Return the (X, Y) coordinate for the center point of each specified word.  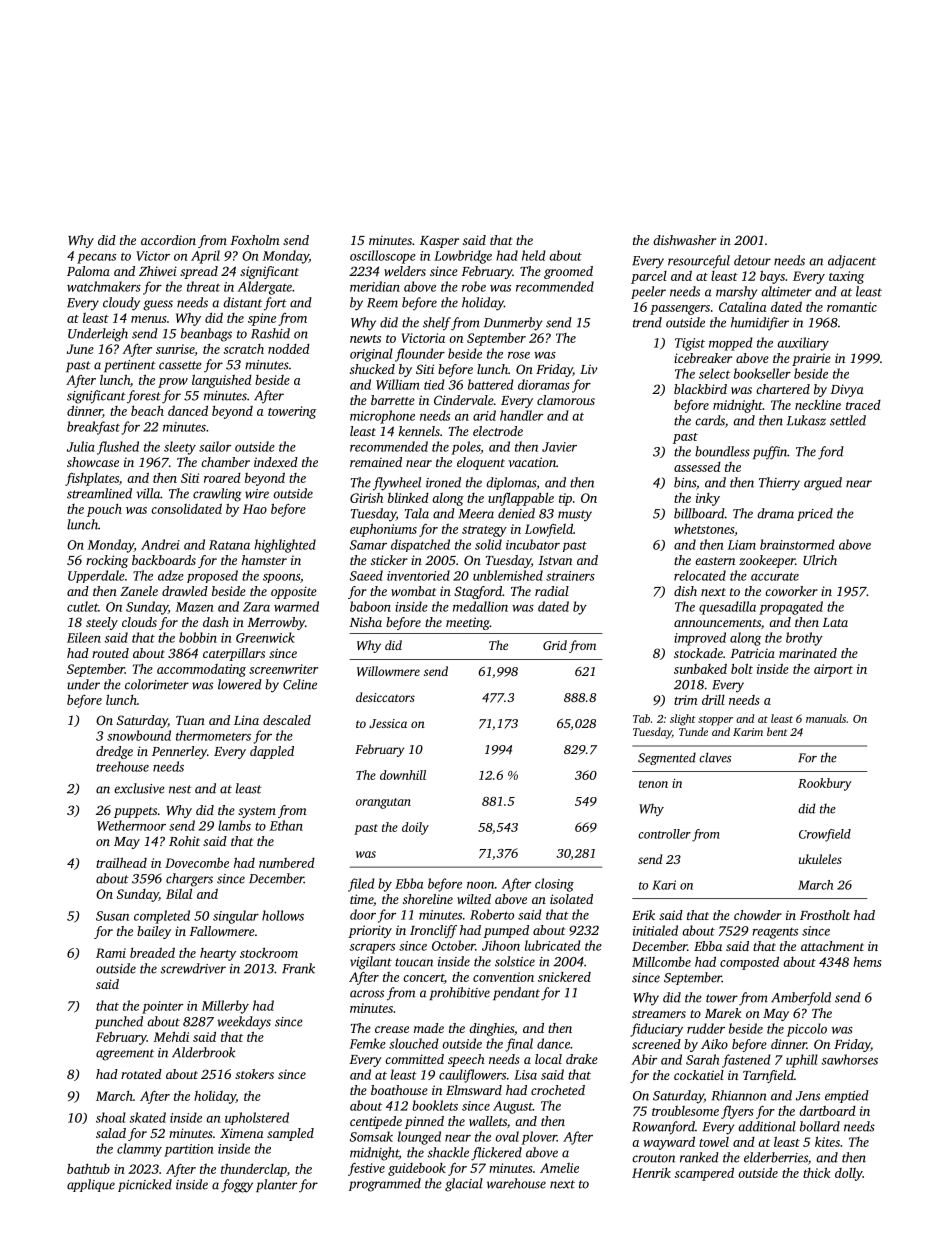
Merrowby (276, 623)
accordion (168, 240)
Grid (555, 645)
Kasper (439, 242)
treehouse (122, 766)
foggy (237, 1186)
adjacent (852, 261)
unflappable (521, 499)
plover (539, 1138)
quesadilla (727, 608)
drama (775, 513)
